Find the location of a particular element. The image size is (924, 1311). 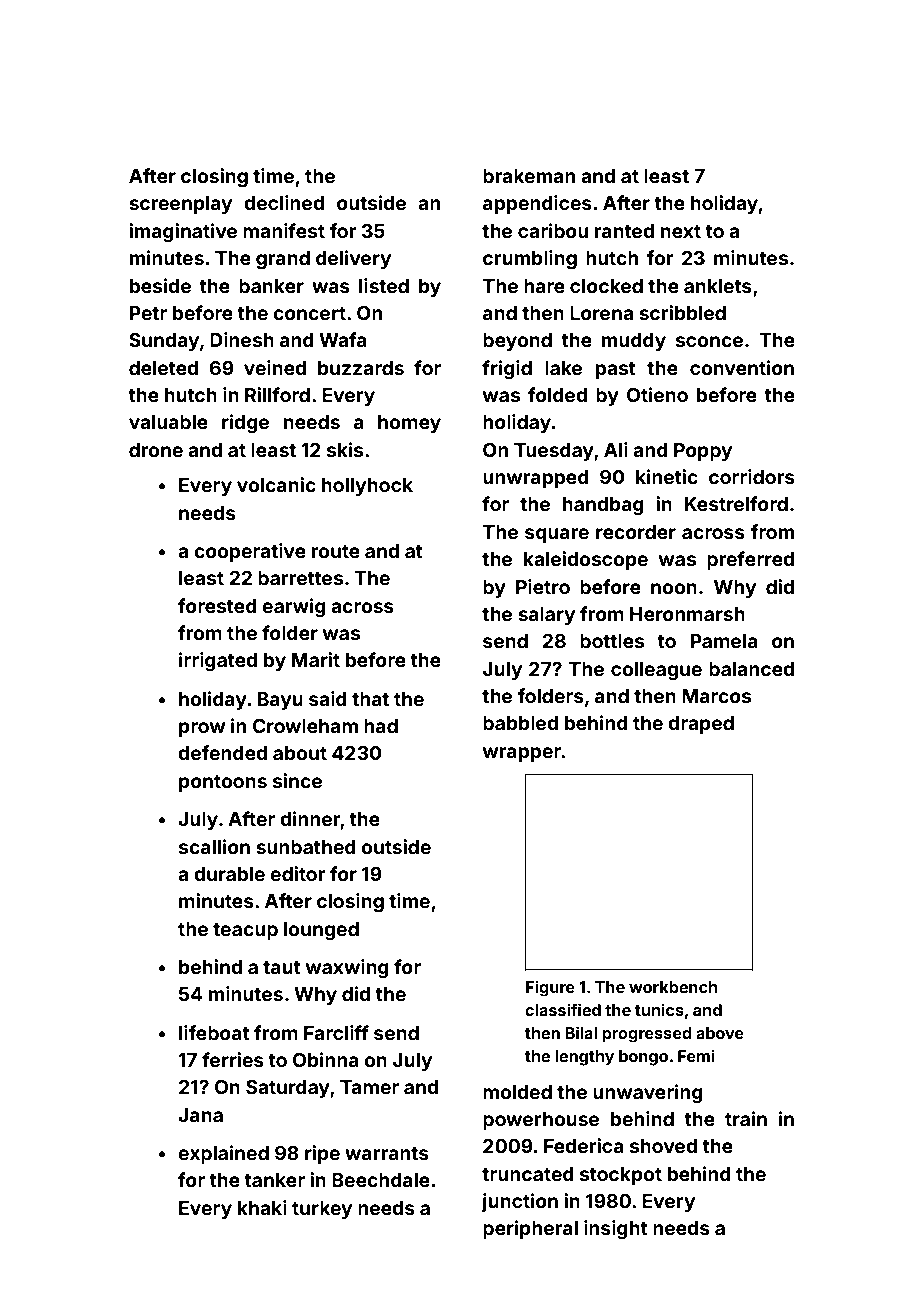

bottles is located at coordinates (612, 641).
